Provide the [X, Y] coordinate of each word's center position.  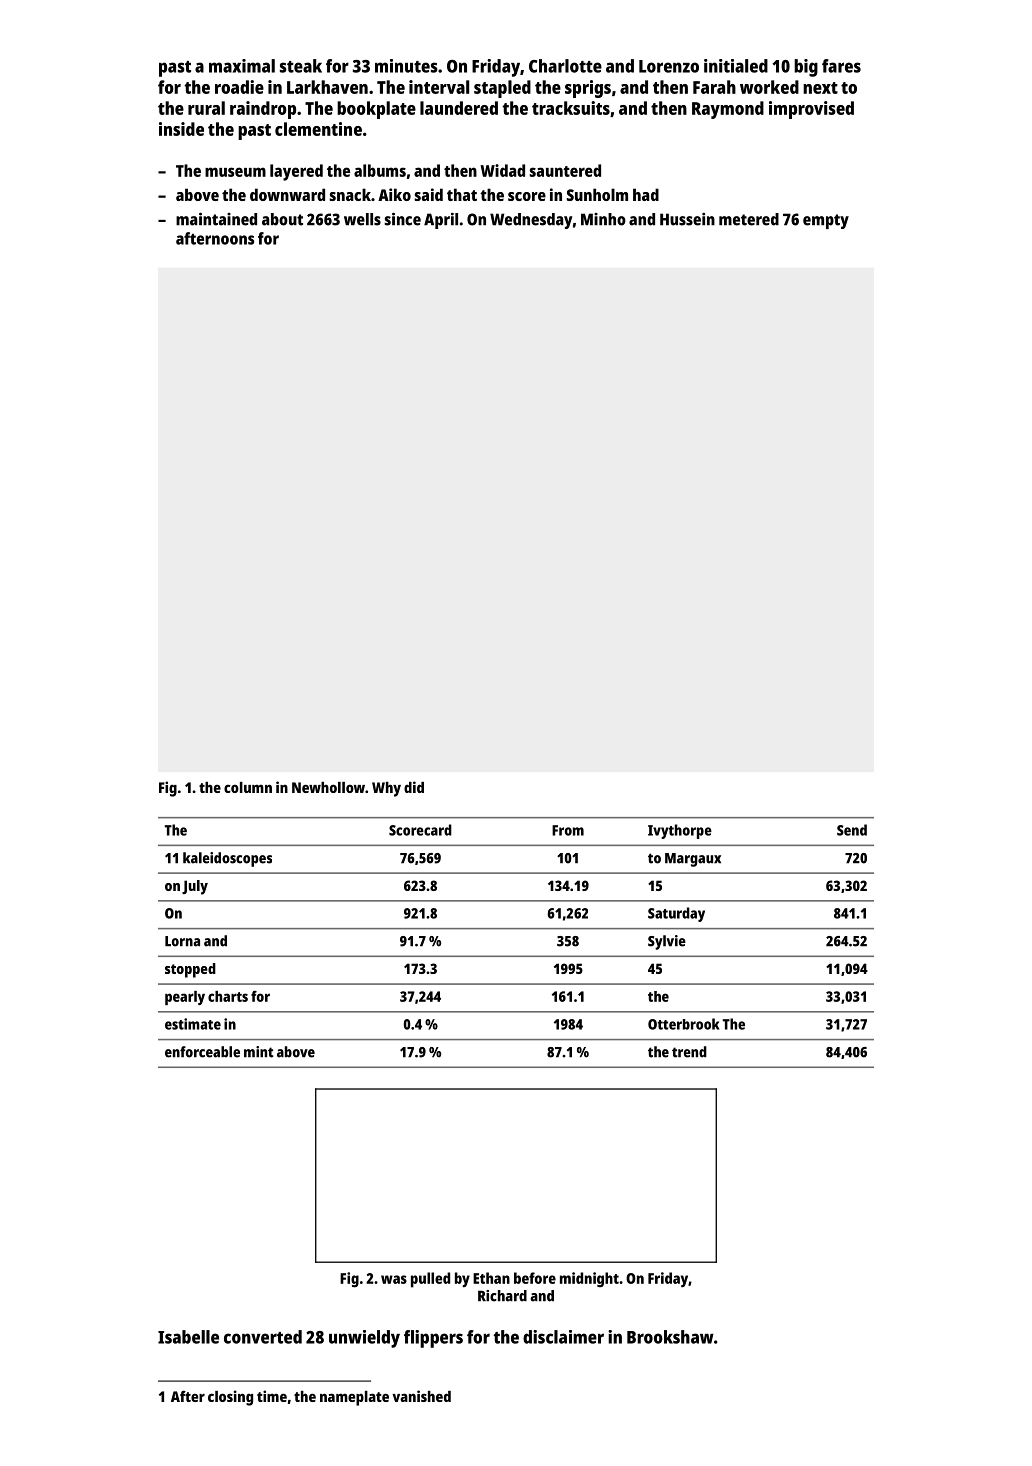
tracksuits [571, 108]
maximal [242, 66]
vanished [421, 1396]
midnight [589, 1280]
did [414, 787]
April [441, 220]
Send [852, 830]
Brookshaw [670, 1337]
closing [230, 1398]
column [248, 787]
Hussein [687, 219]
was [394, 1279]
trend [689, 1052]
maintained [216, 219]
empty [826, 221]
